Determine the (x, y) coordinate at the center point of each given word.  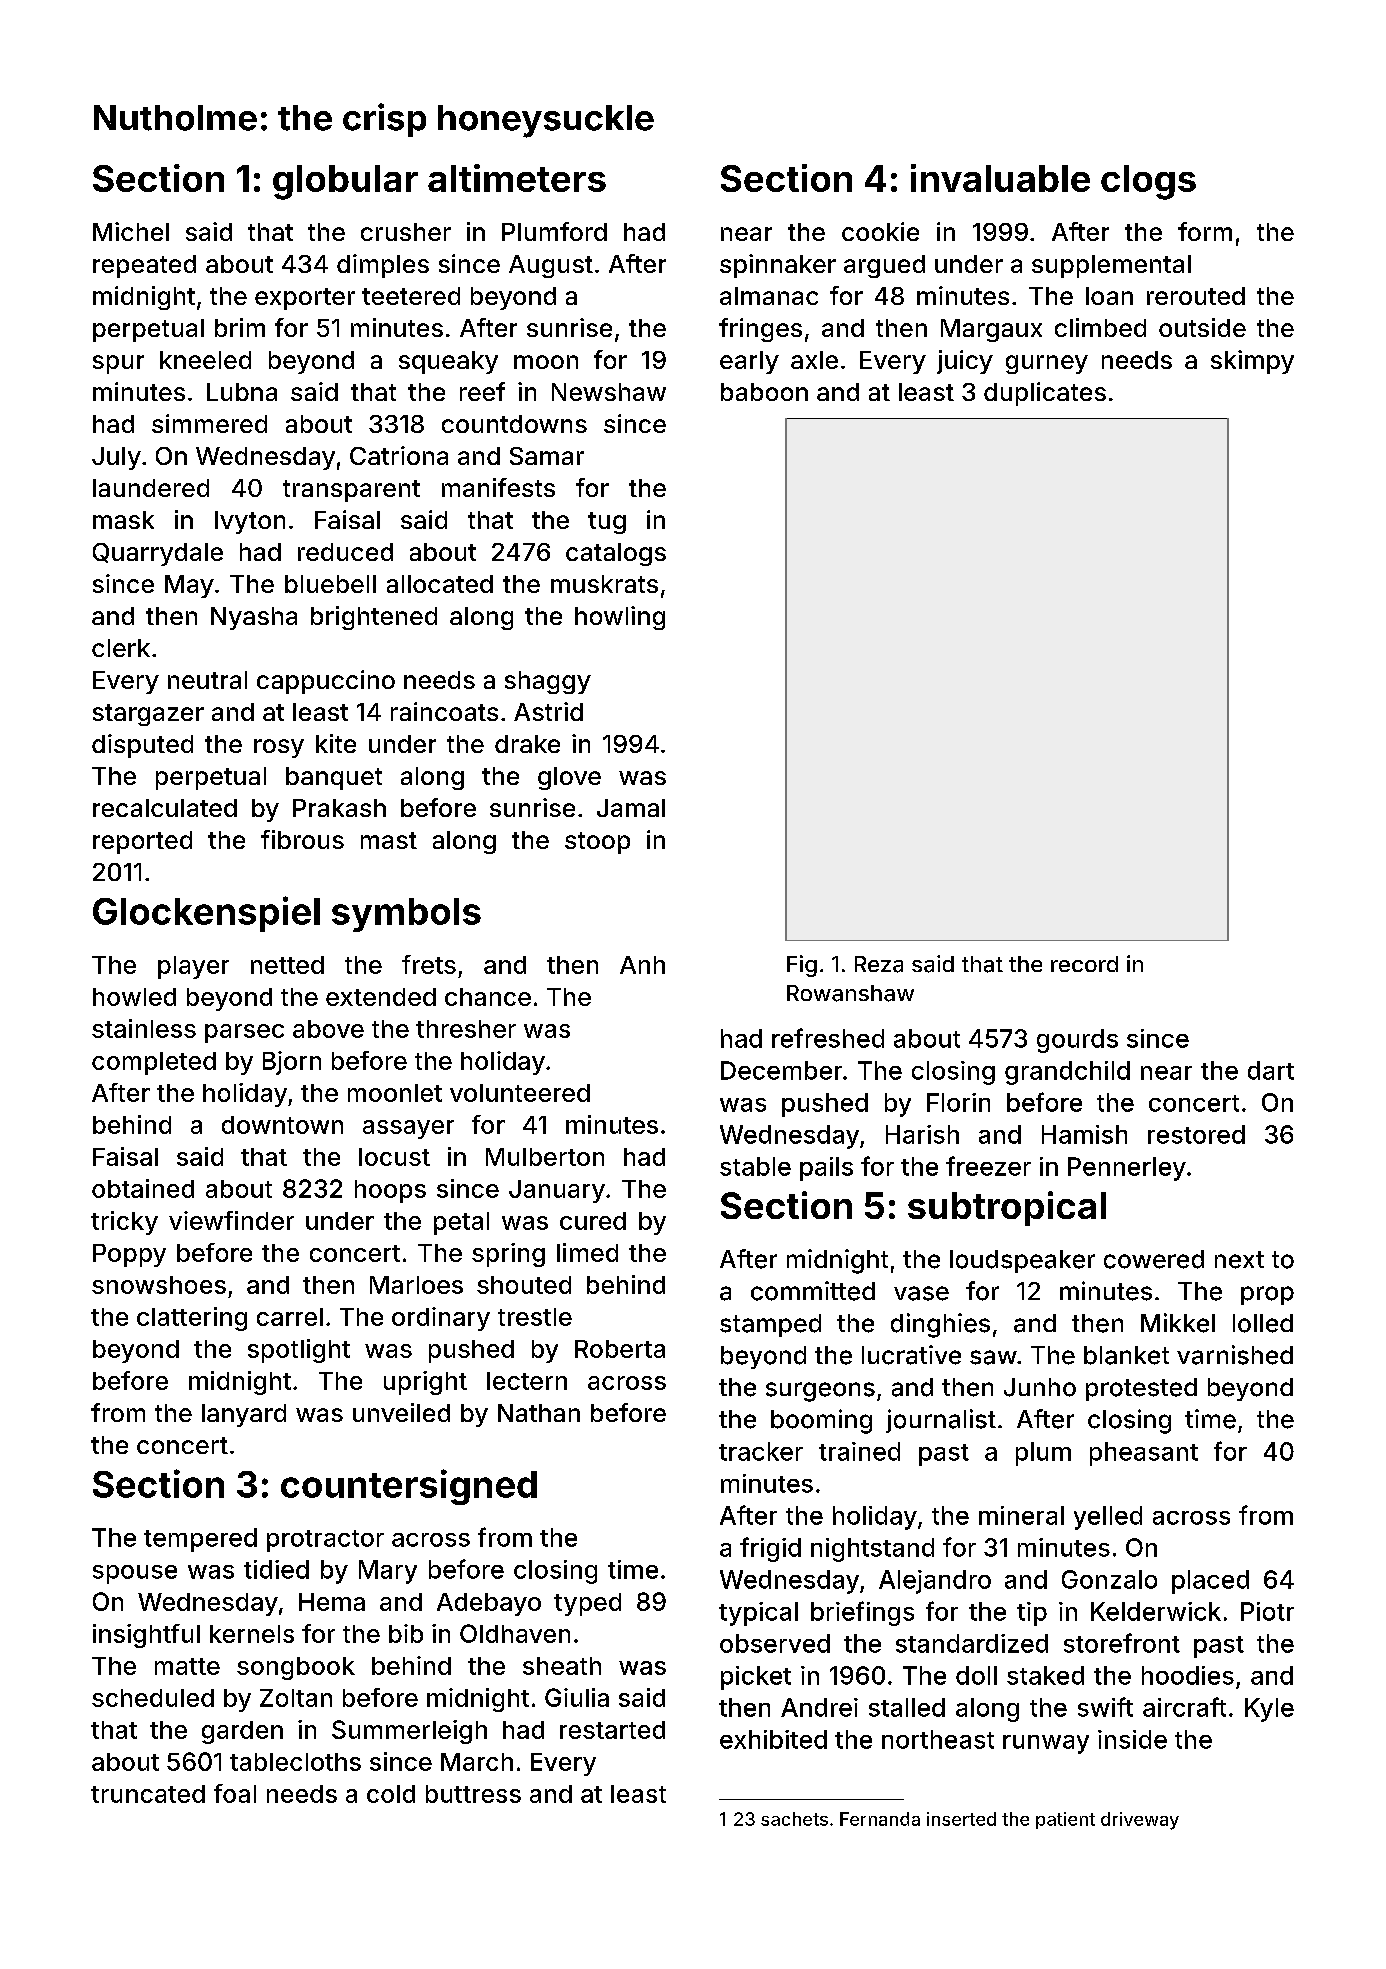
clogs (1148, 182)
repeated (144, 266)
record (1084, 964)
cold (391, 1794)
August (551, 266)
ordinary (441, 1319)
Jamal (631, 808)
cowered (1154, 1259)
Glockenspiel (206, 914)
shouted (524, 1285)
